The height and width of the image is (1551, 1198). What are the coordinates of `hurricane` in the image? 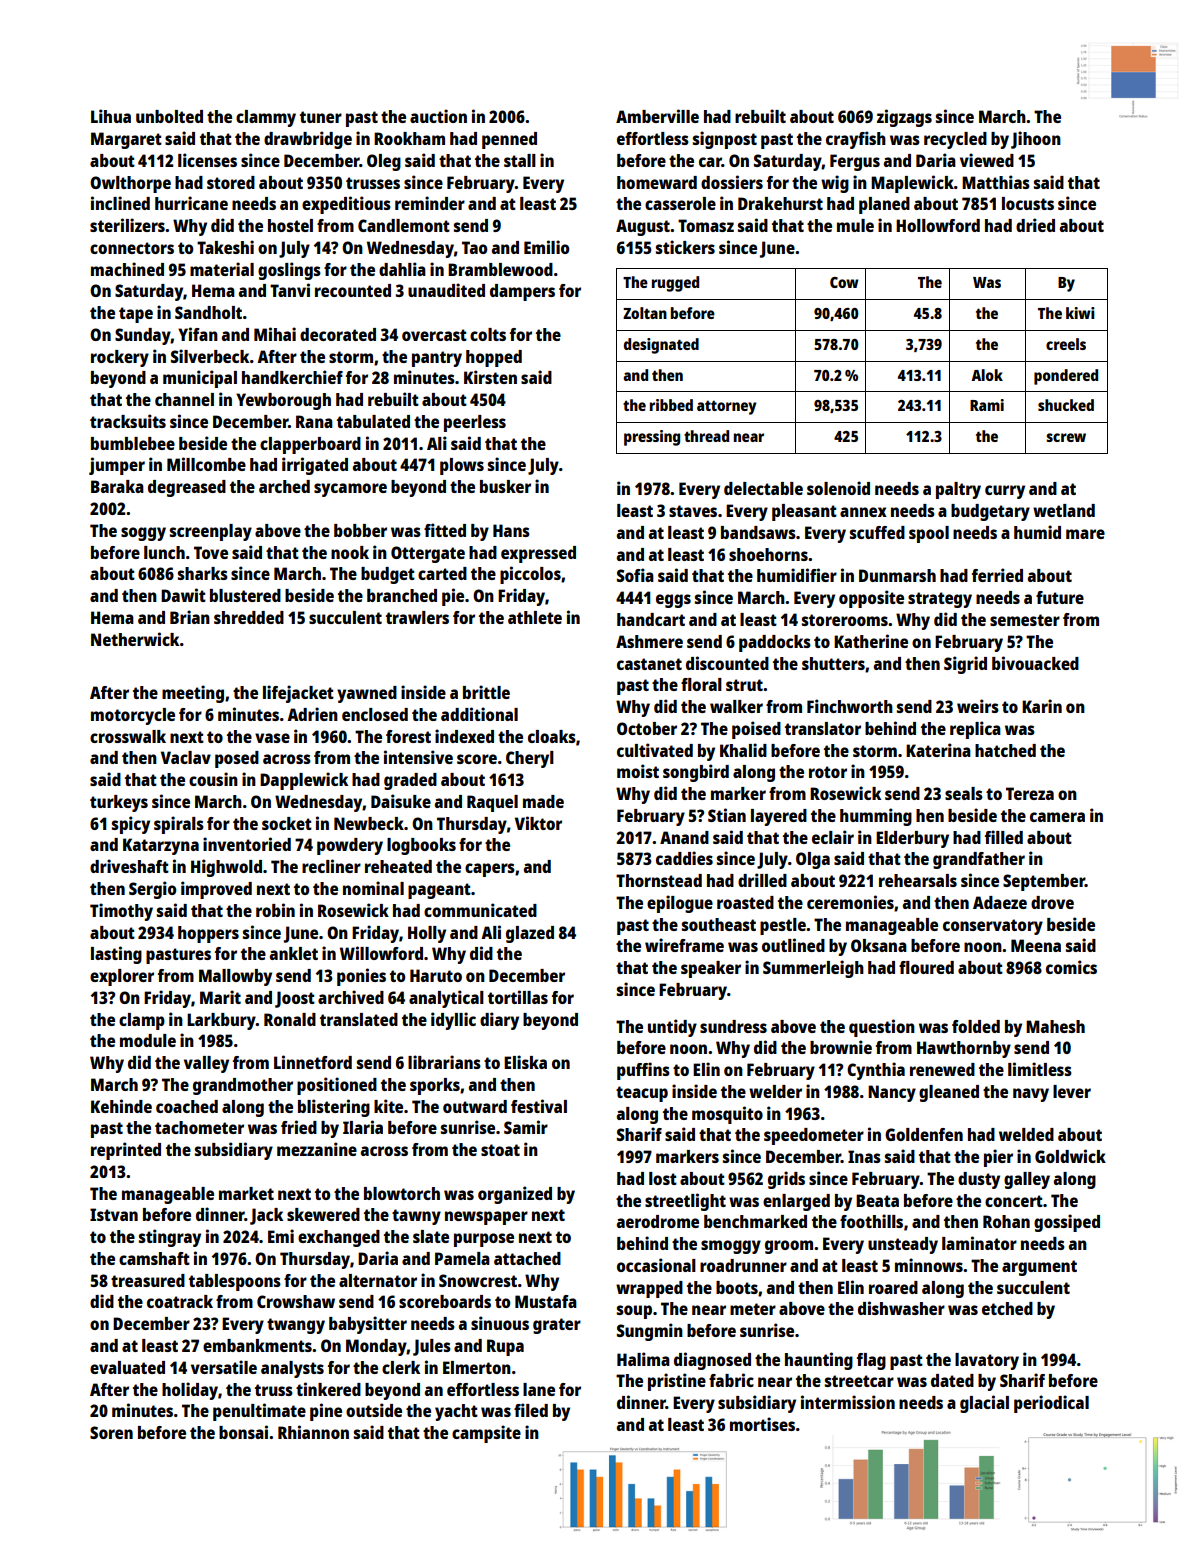 It's located at (191, 203).
